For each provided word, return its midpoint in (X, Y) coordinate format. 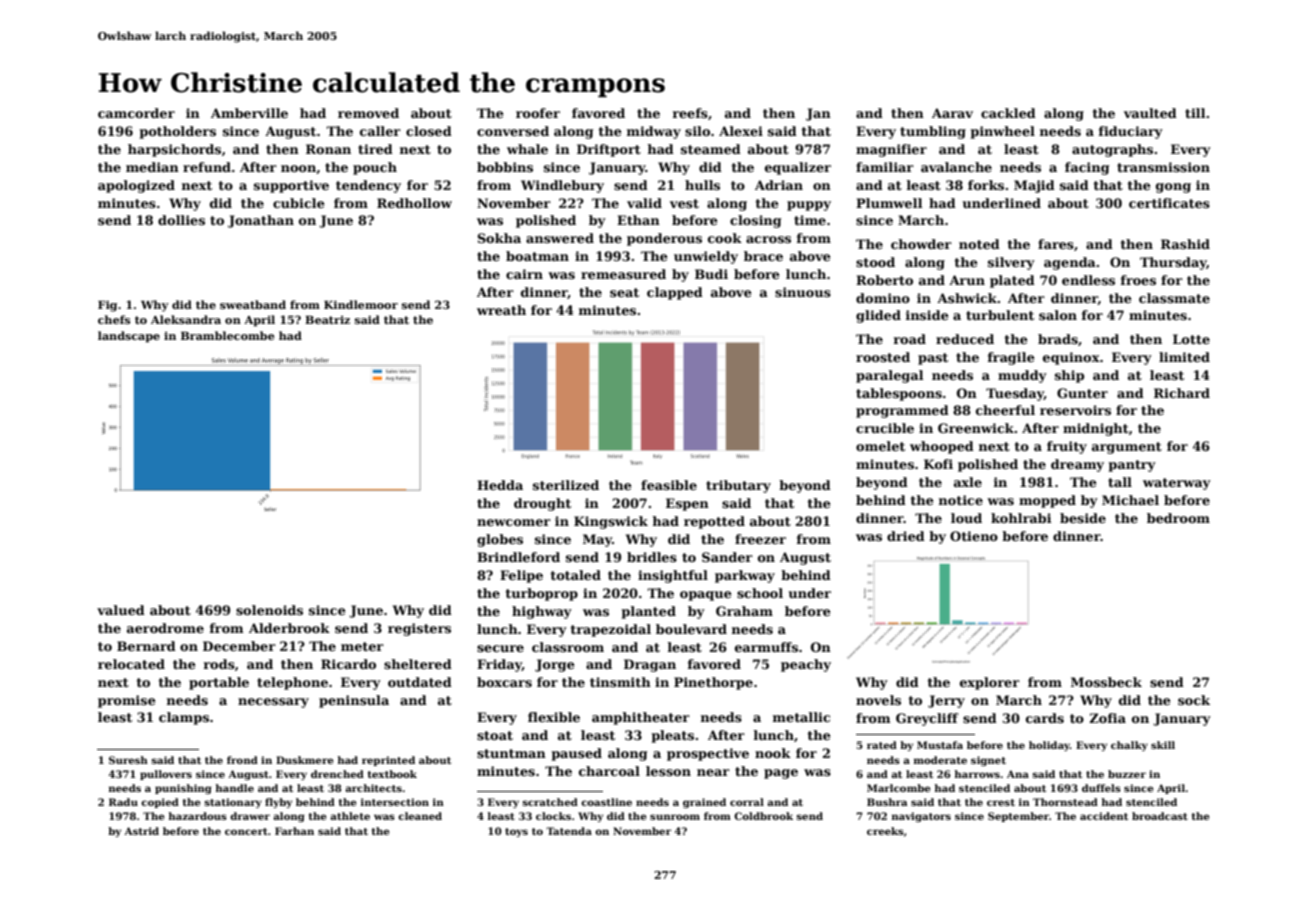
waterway (1177, 484)
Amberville (249, 113)
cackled (1008, 113)
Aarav (952, 113)
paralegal (889, 376)
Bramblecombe (228, 335)
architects (373, 788)
